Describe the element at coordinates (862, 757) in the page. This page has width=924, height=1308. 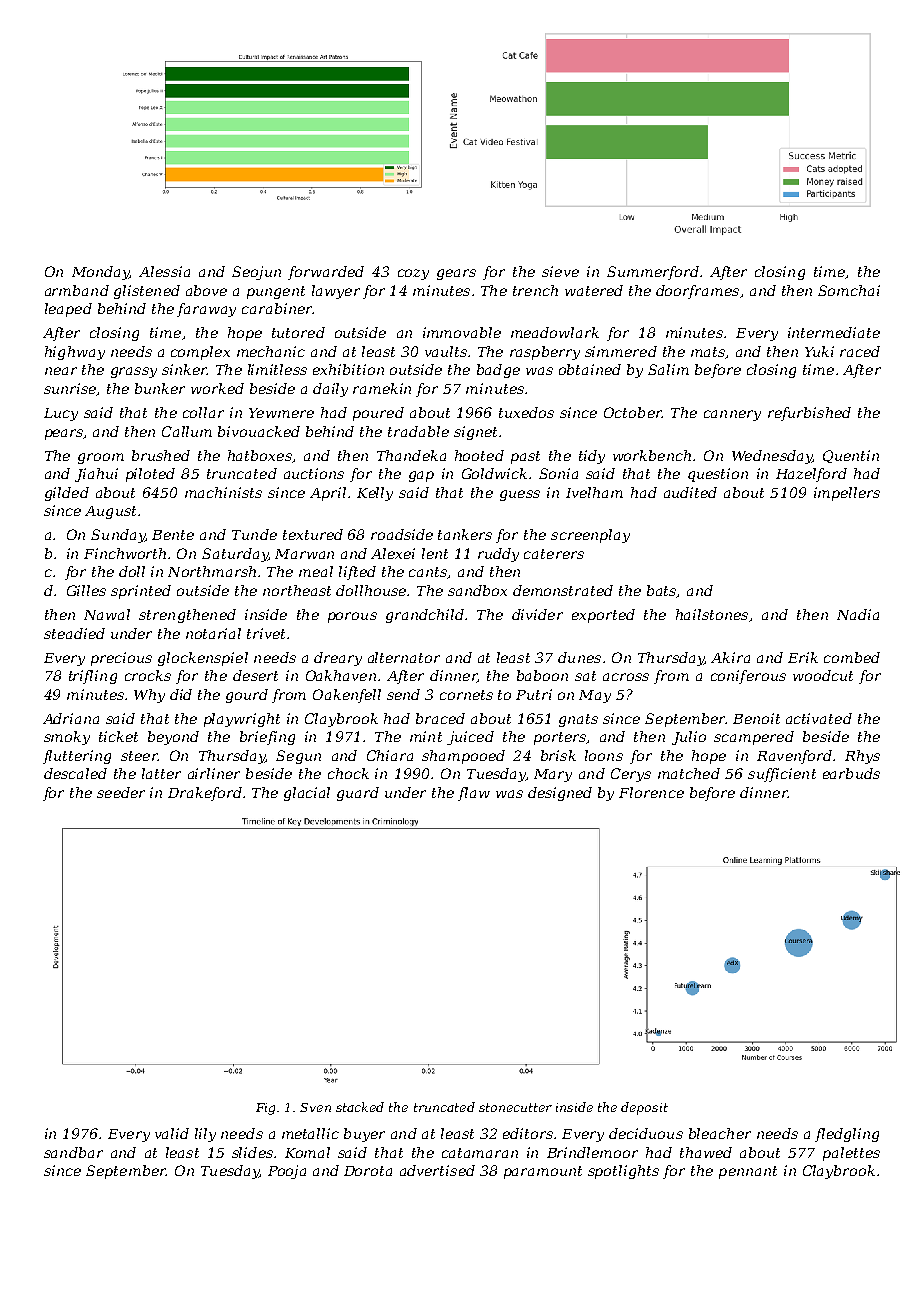
I see `Rhys` at that location.
